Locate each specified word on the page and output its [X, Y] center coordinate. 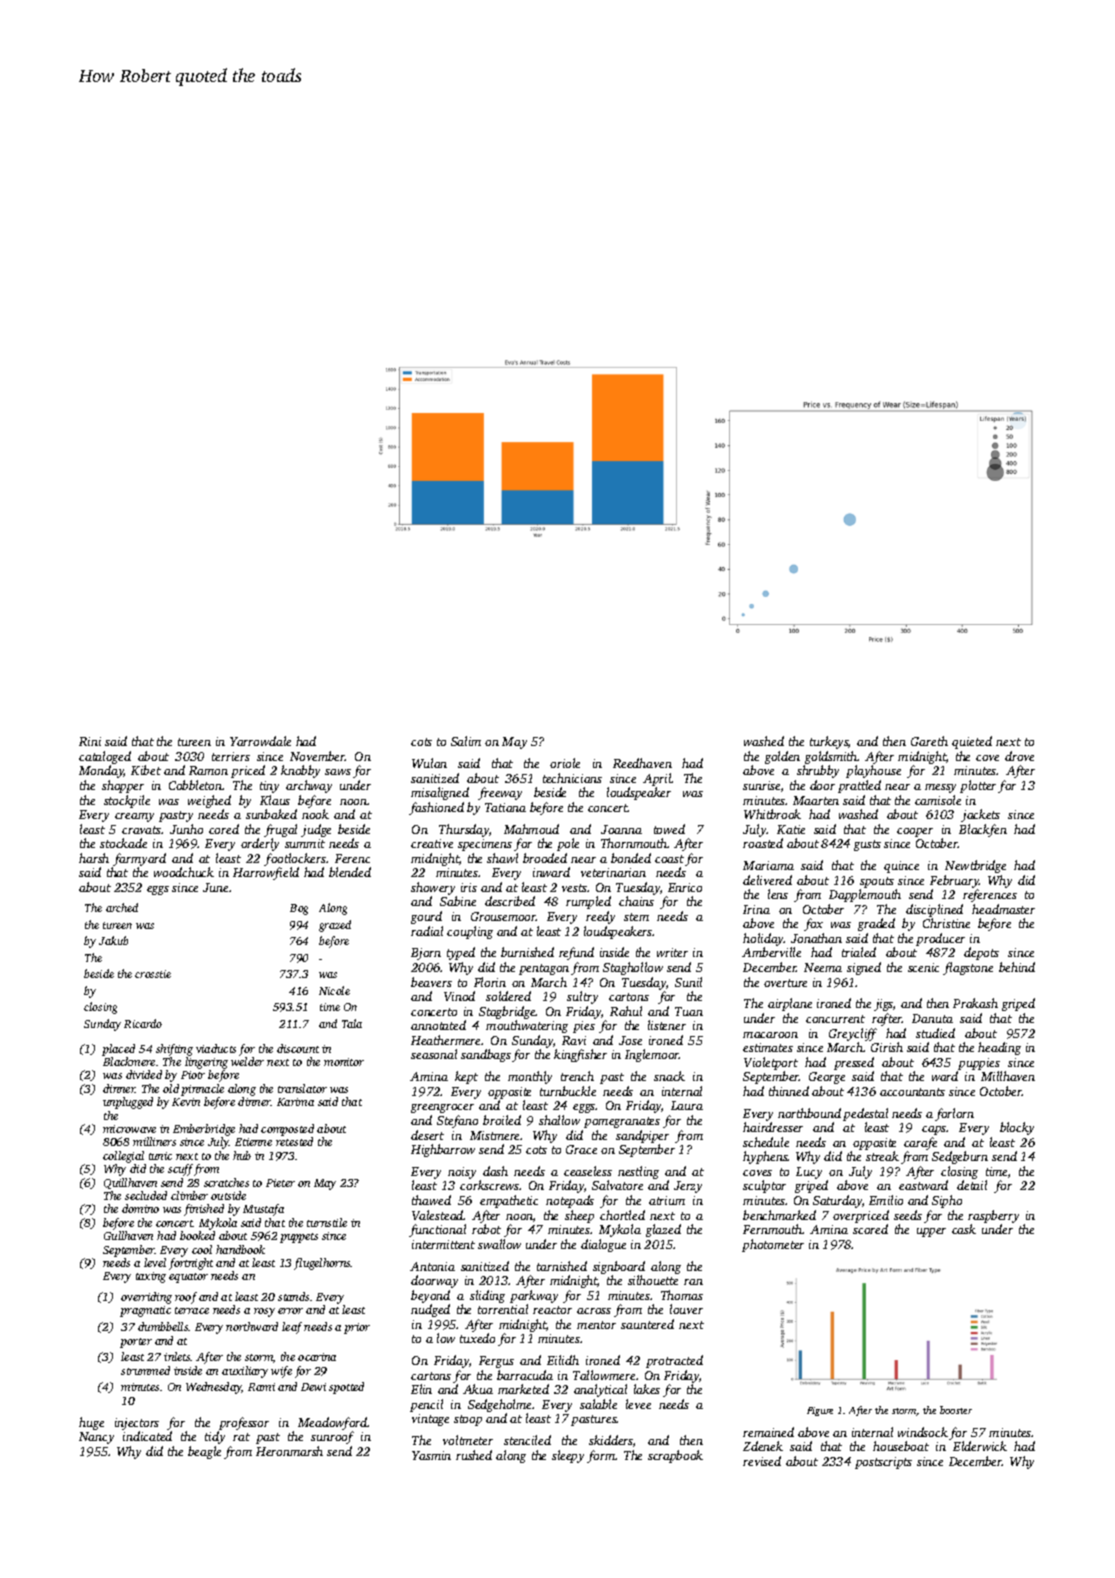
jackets [980, 815]
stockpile [127, 801]
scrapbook [675, 1456]
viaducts [216, 1048]
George [827, 1078]
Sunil [688, 982]
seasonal [434, 1054]
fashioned [436, 808]
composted [287, 1130]
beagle [204, 1452]
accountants [912, 1092]
